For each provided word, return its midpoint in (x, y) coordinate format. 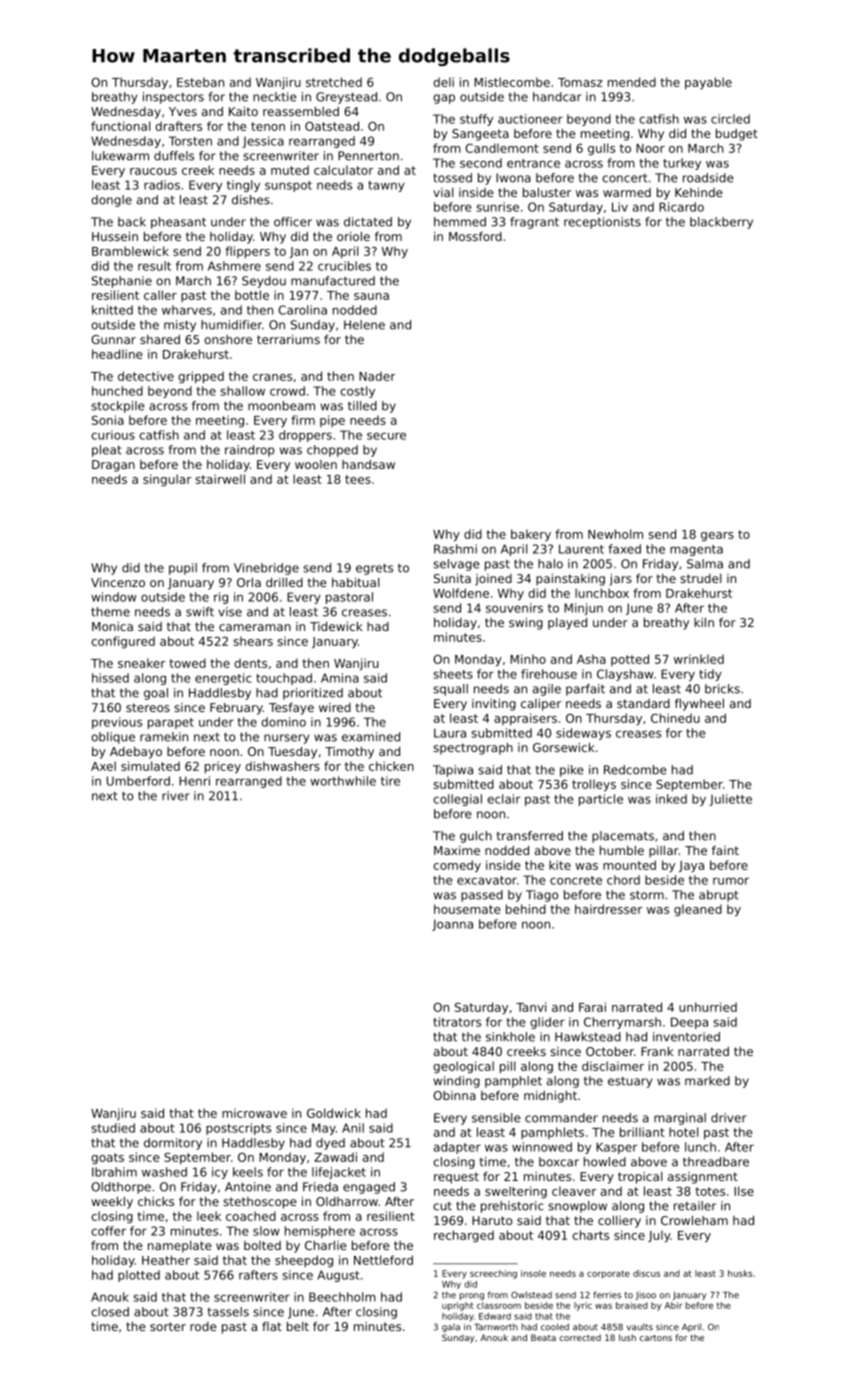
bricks (722, 689)
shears (253, 641)
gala (451, 1328)
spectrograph (473, 749)
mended (632, 82)
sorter (168, 1326)
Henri (194, 781)
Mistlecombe (512, 82)
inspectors (173, 98)
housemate (467, 909)
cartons (656, 1338)
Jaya (691, 867)
